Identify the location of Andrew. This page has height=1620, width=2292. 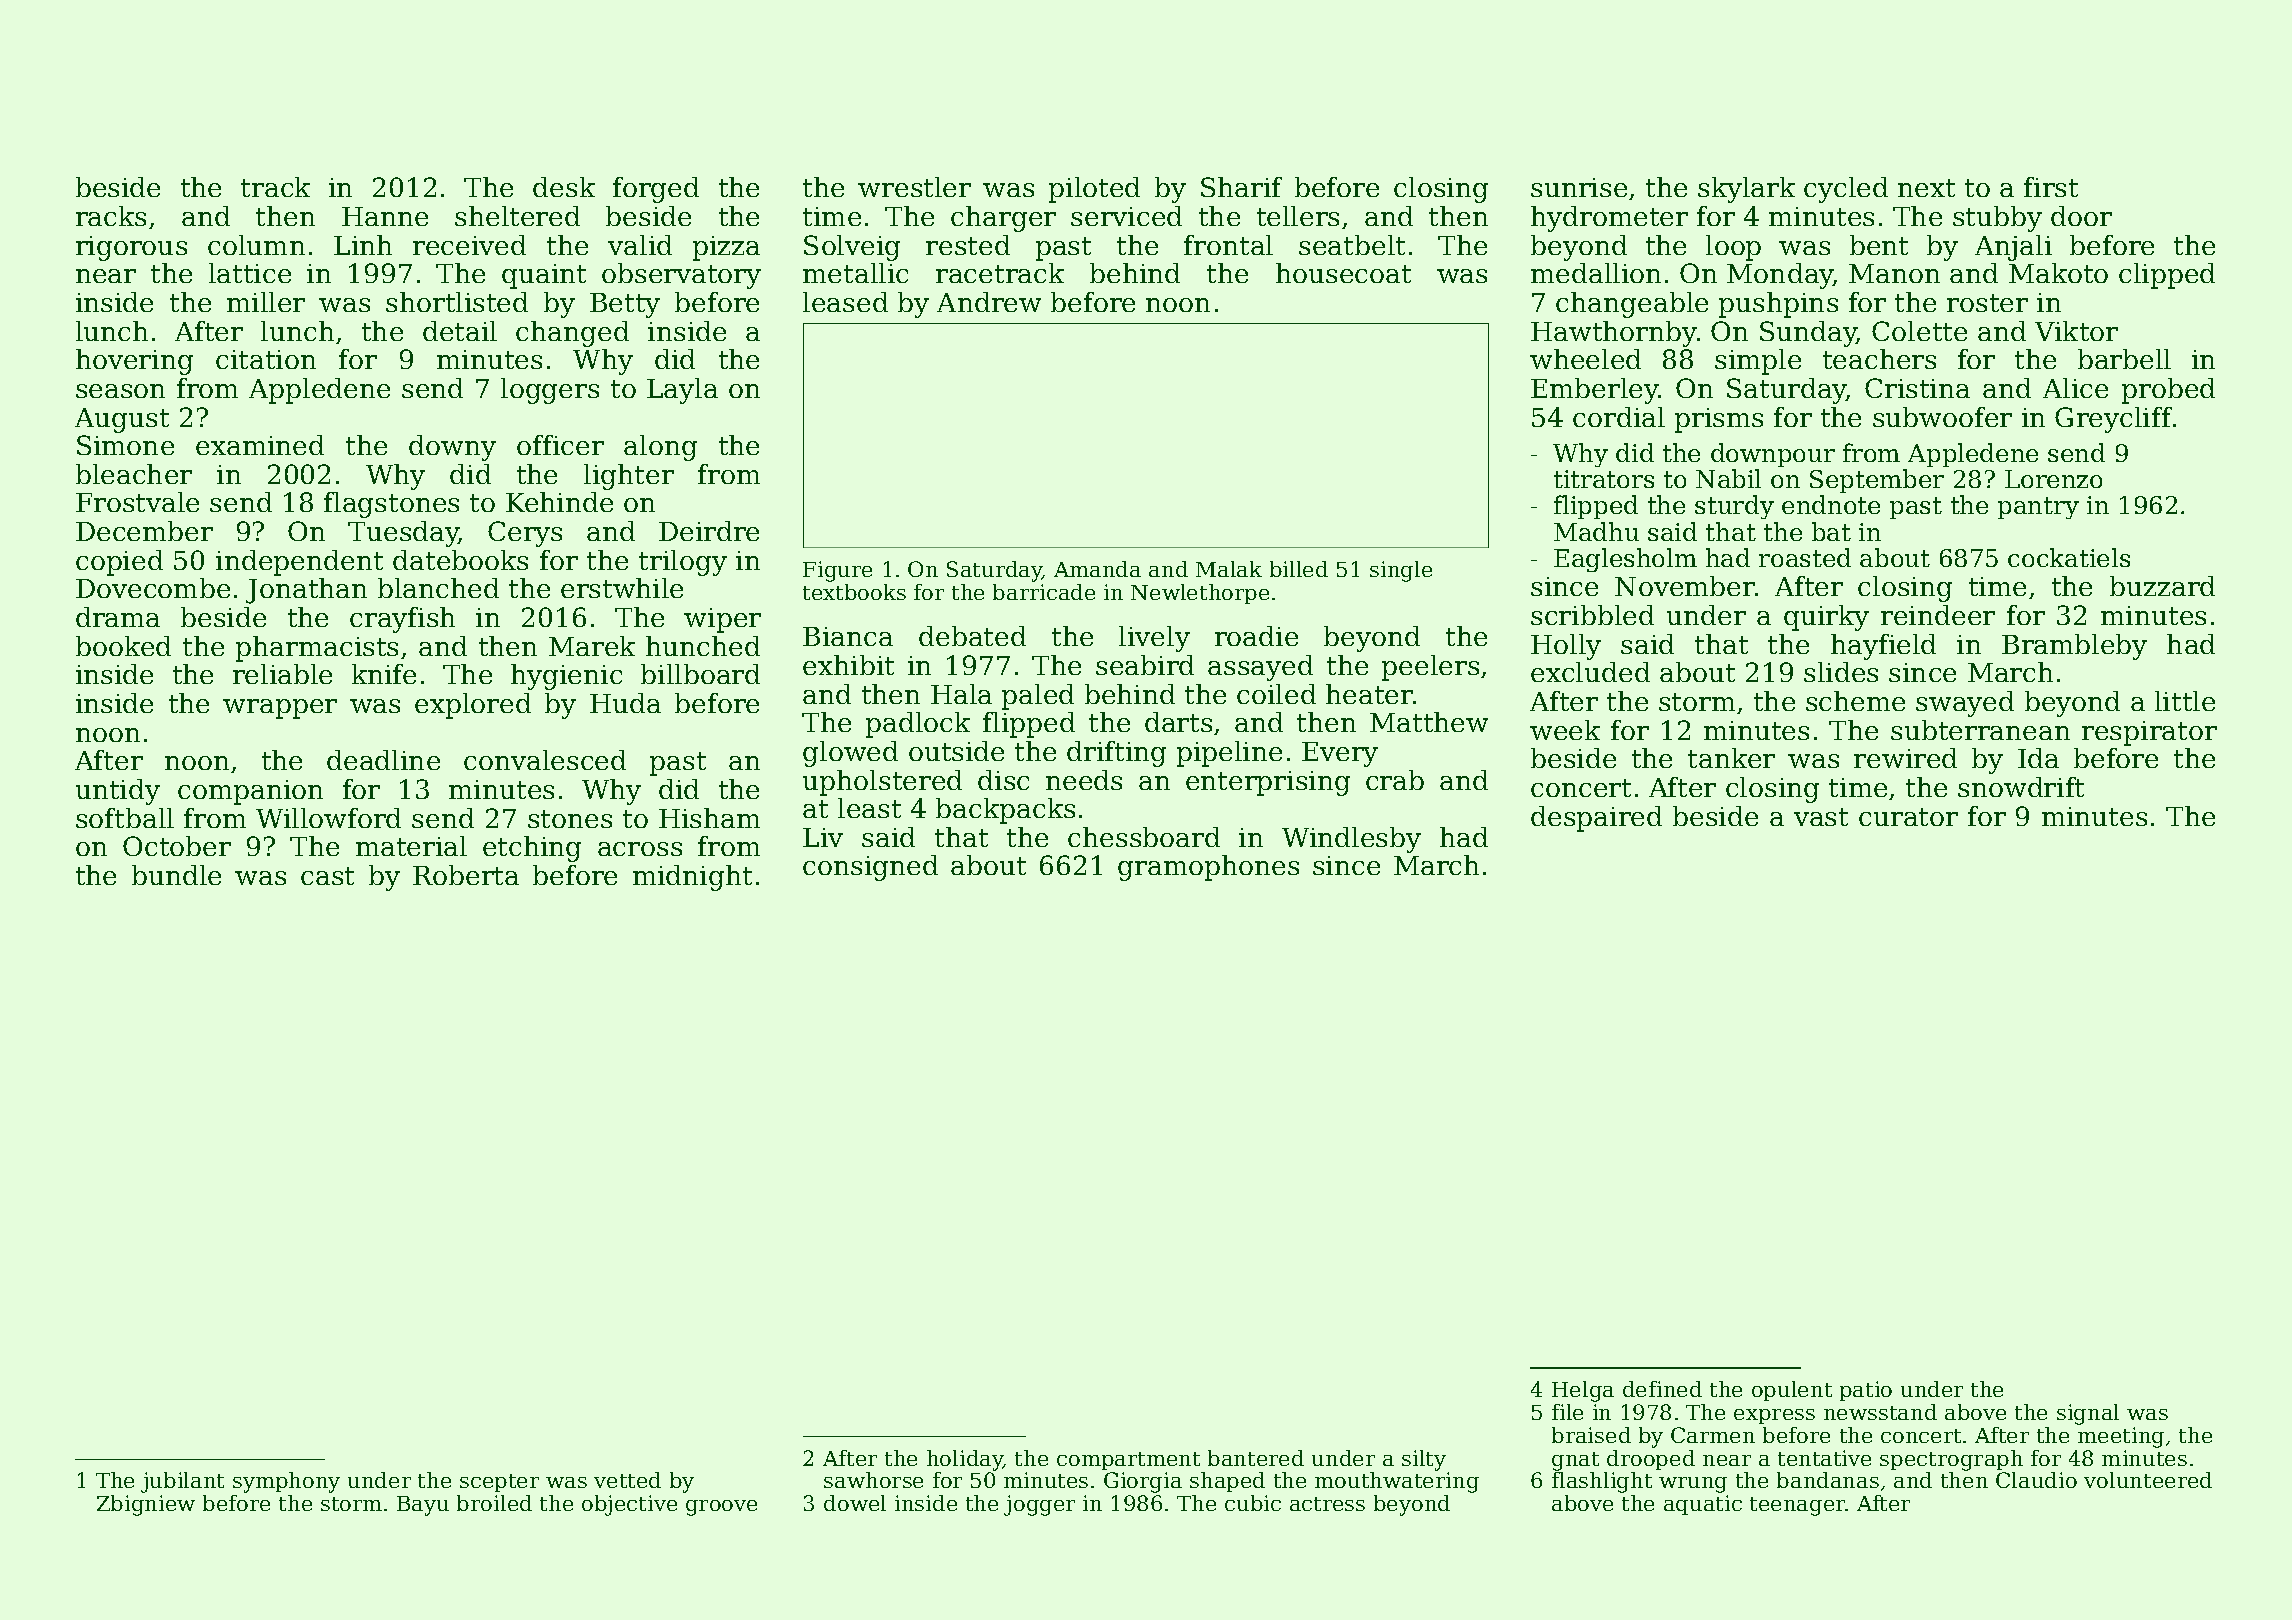
(989, 302).
